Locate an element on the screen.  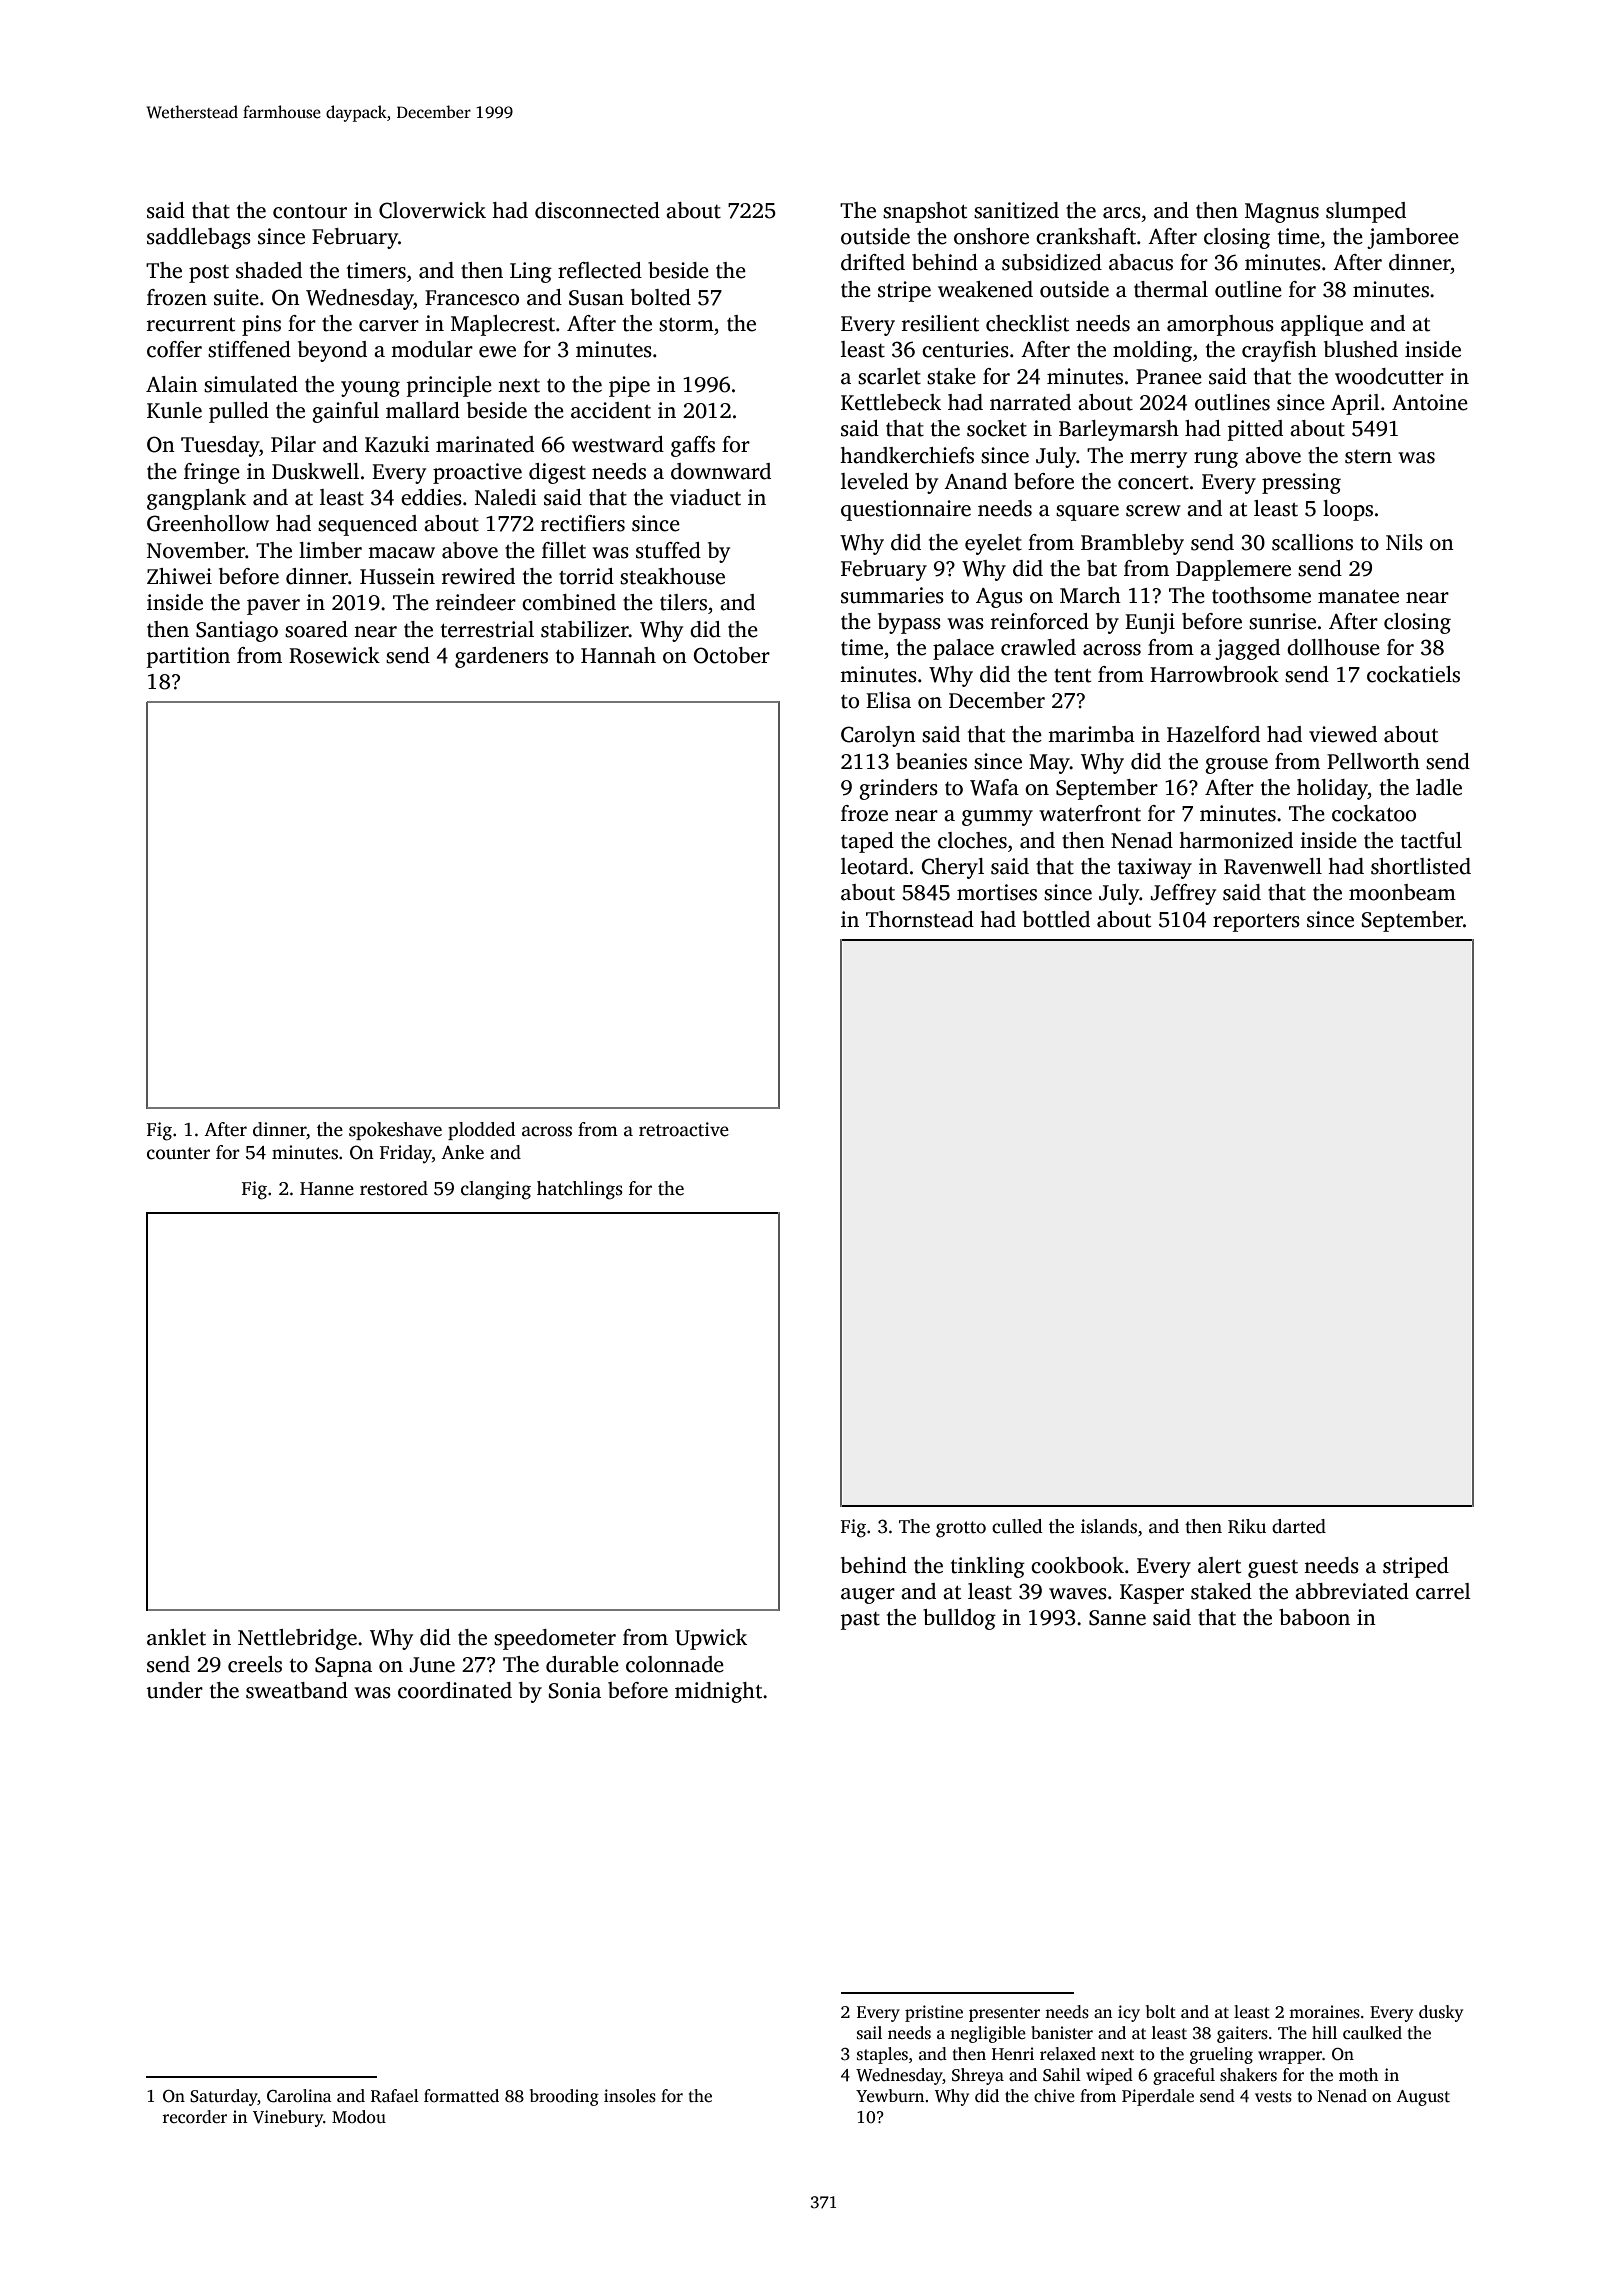
Anke is located at coordinates (462, 1152).
